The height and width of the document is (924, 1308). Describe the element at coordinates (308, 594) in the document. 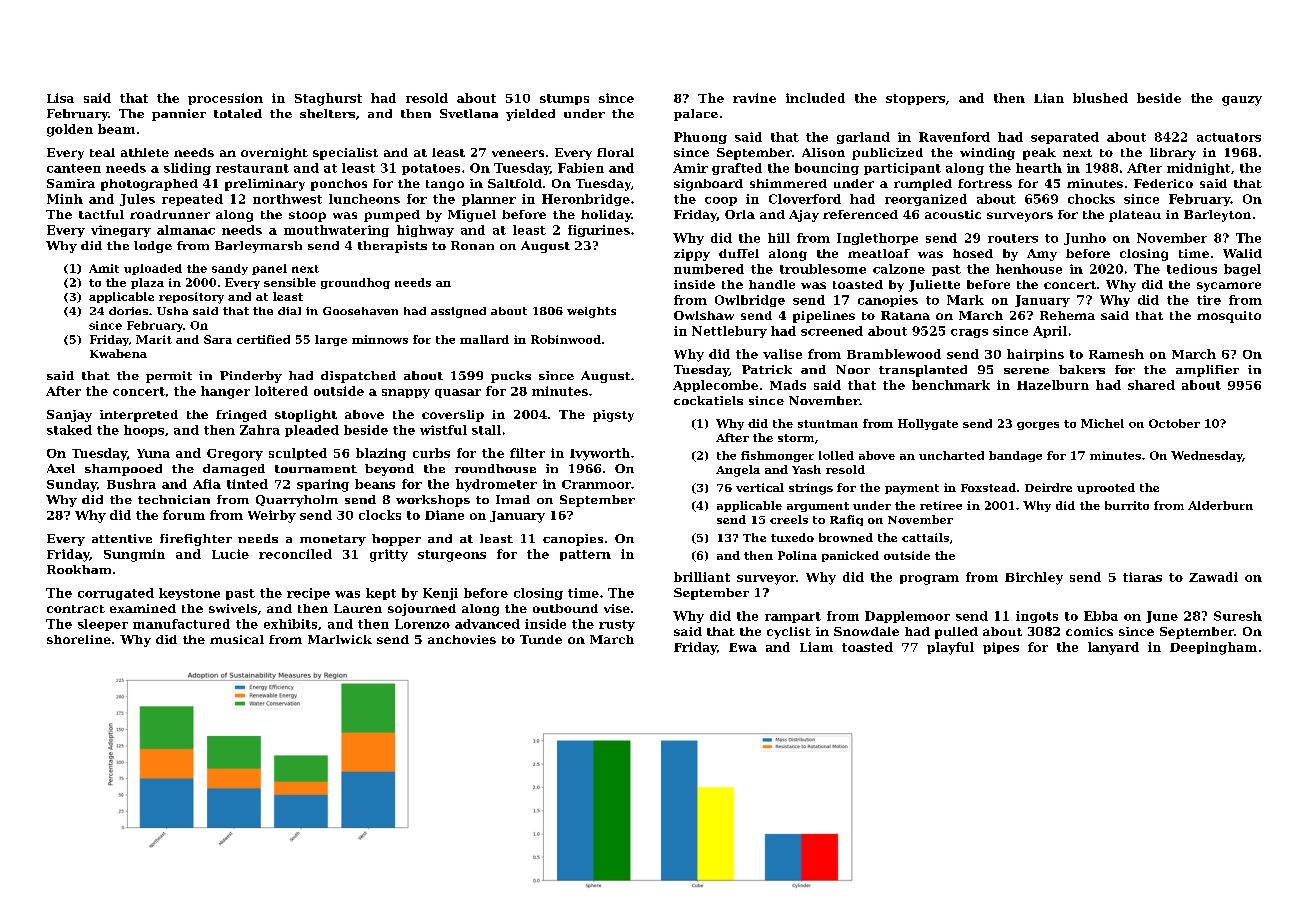

I see `recipe` at that location.
